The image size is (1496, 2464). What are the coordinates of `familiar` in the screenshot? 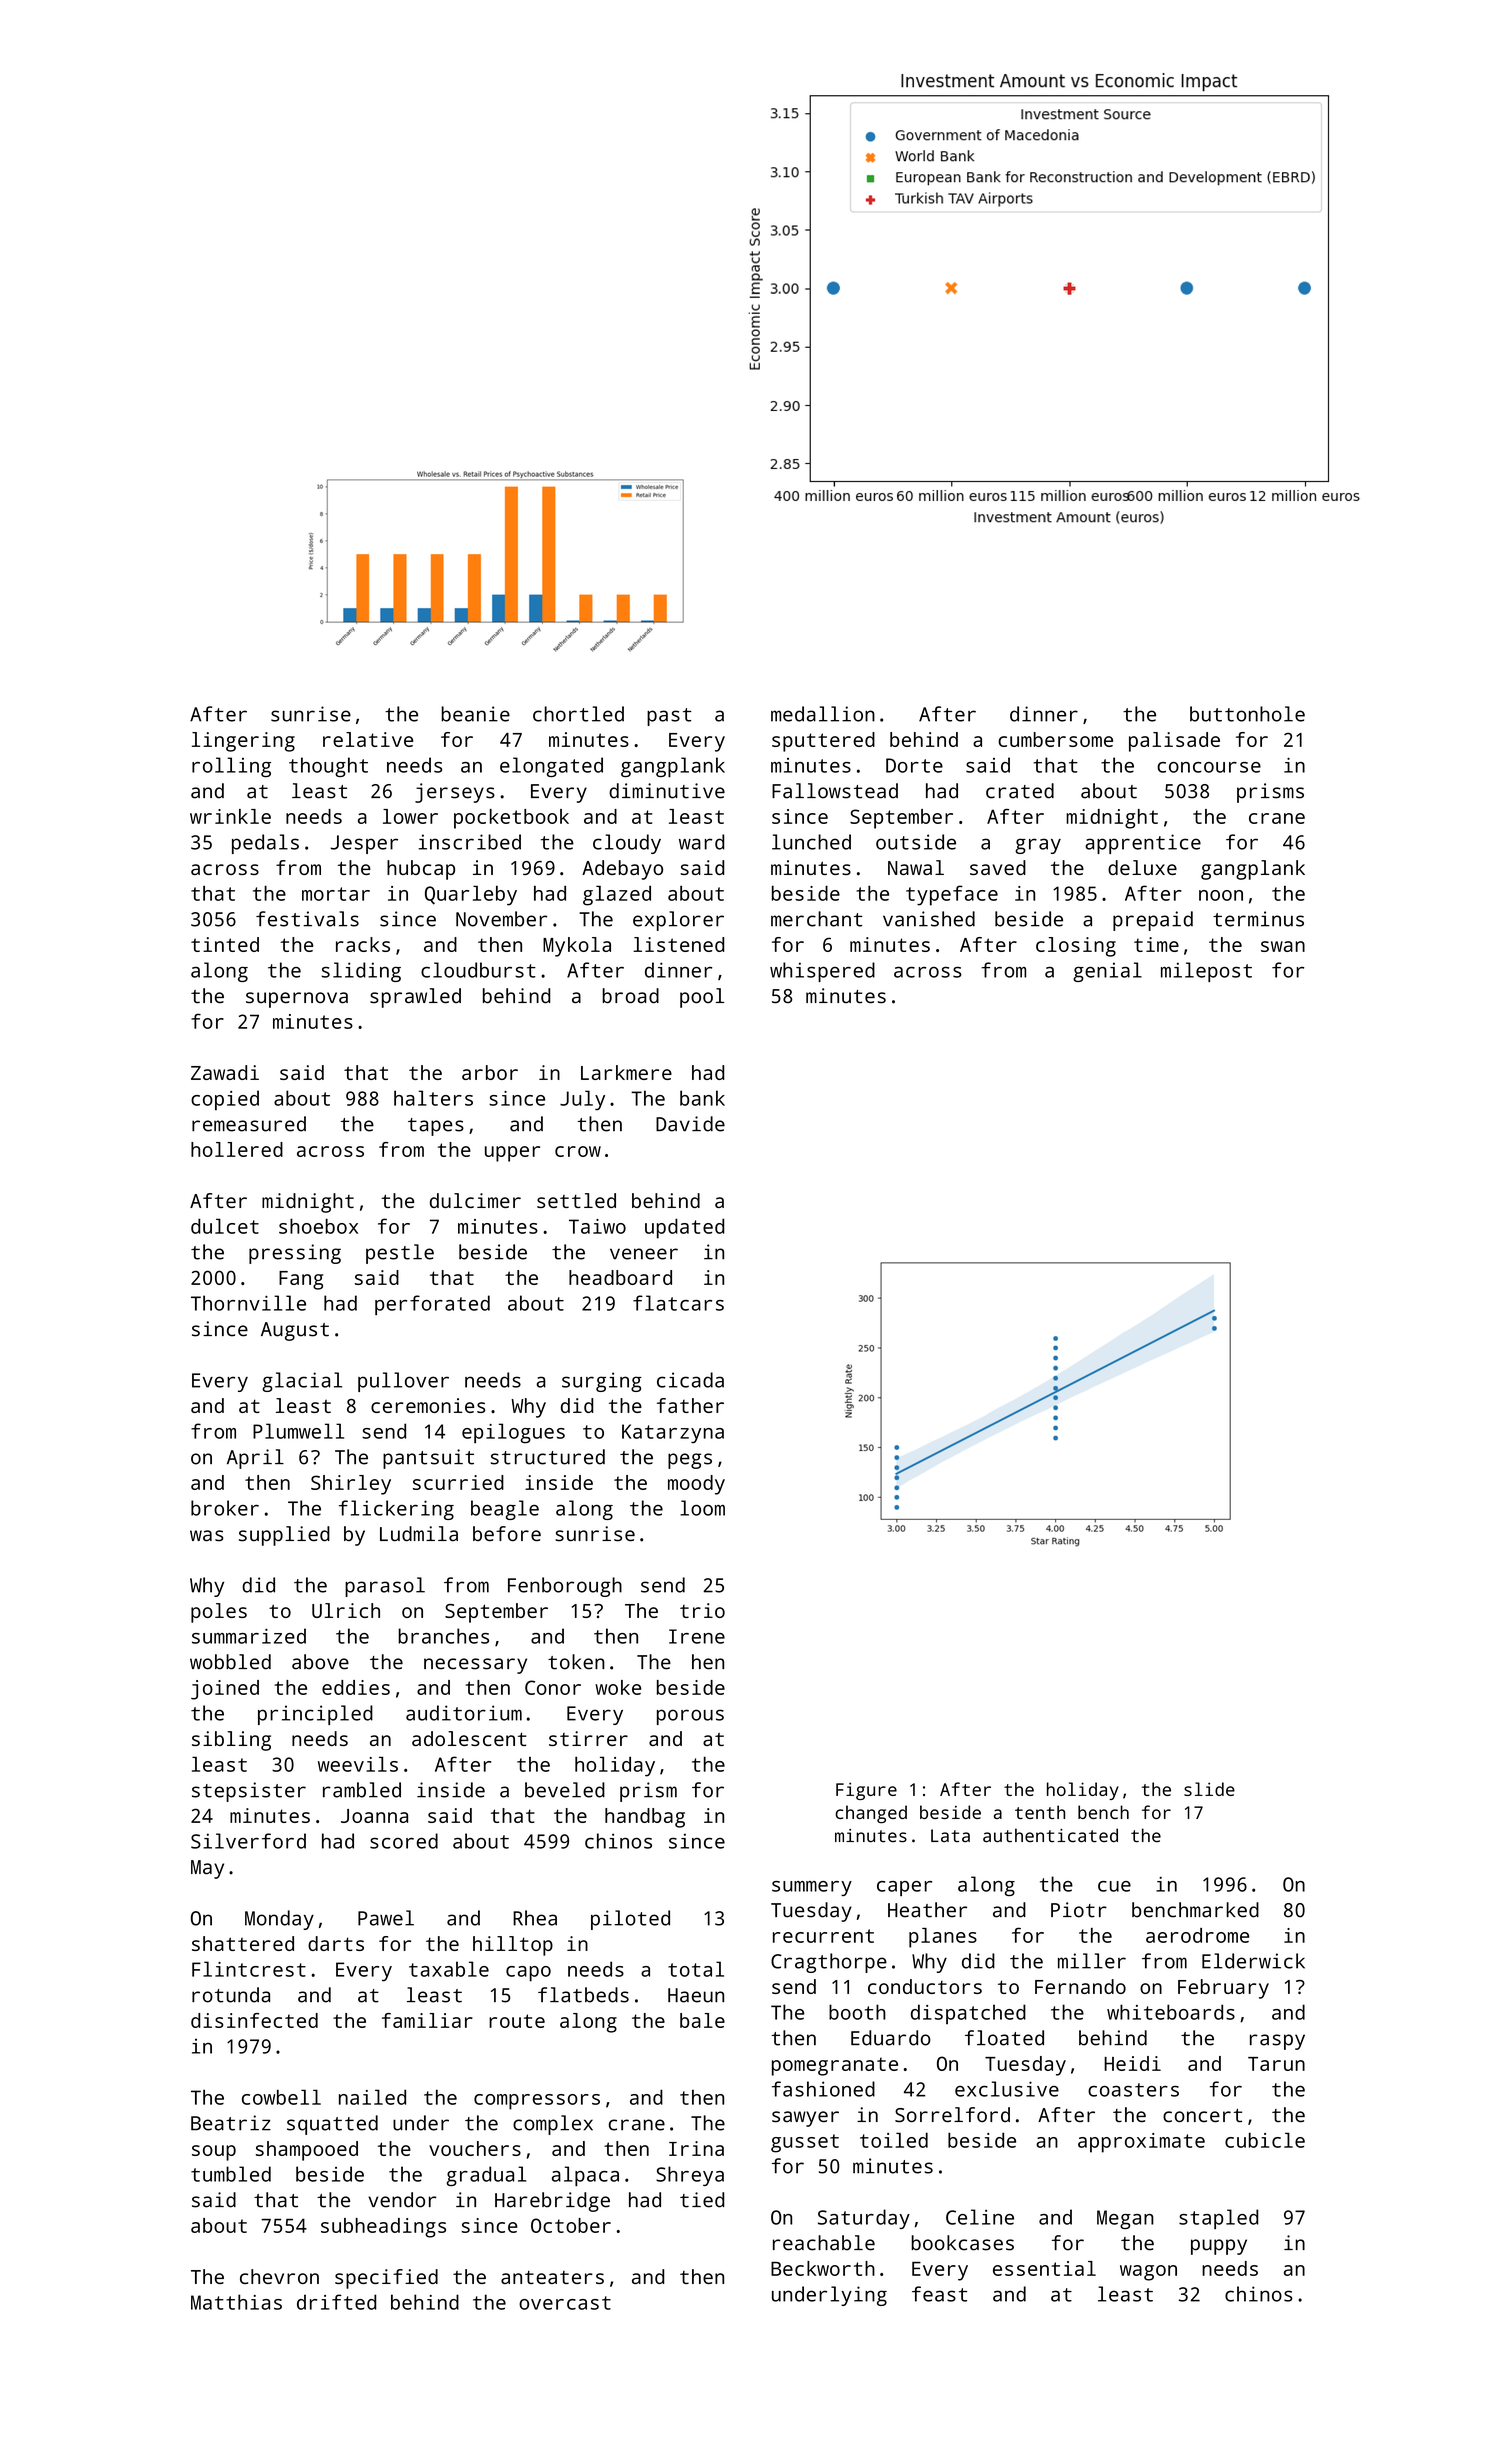 It's located at (427, 2020).
